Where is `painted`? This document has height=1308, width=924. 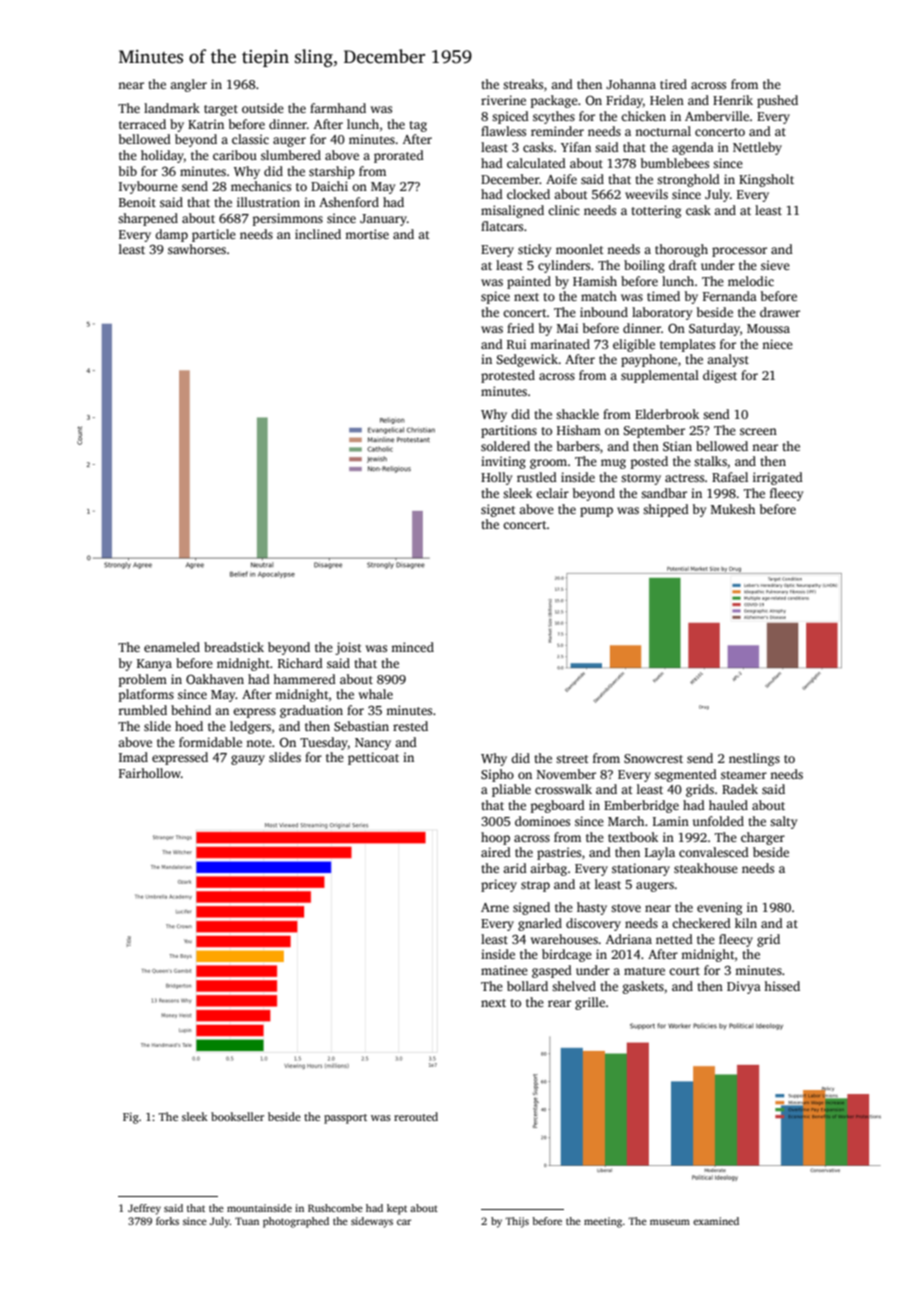 painted is located at coordinates (529, 282).
